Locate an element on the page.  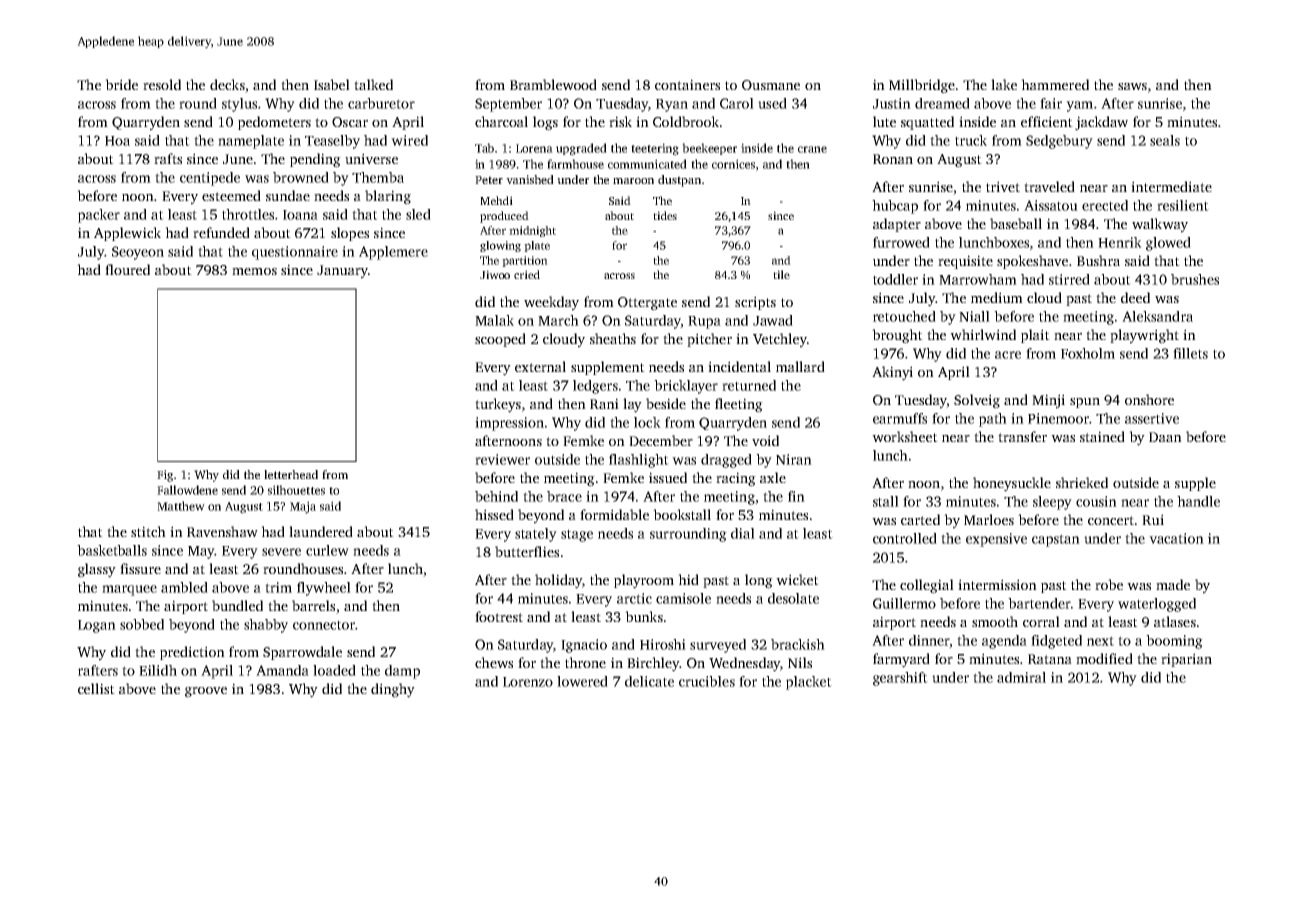
Aleksandra is located at coordinates (1157, 316).
